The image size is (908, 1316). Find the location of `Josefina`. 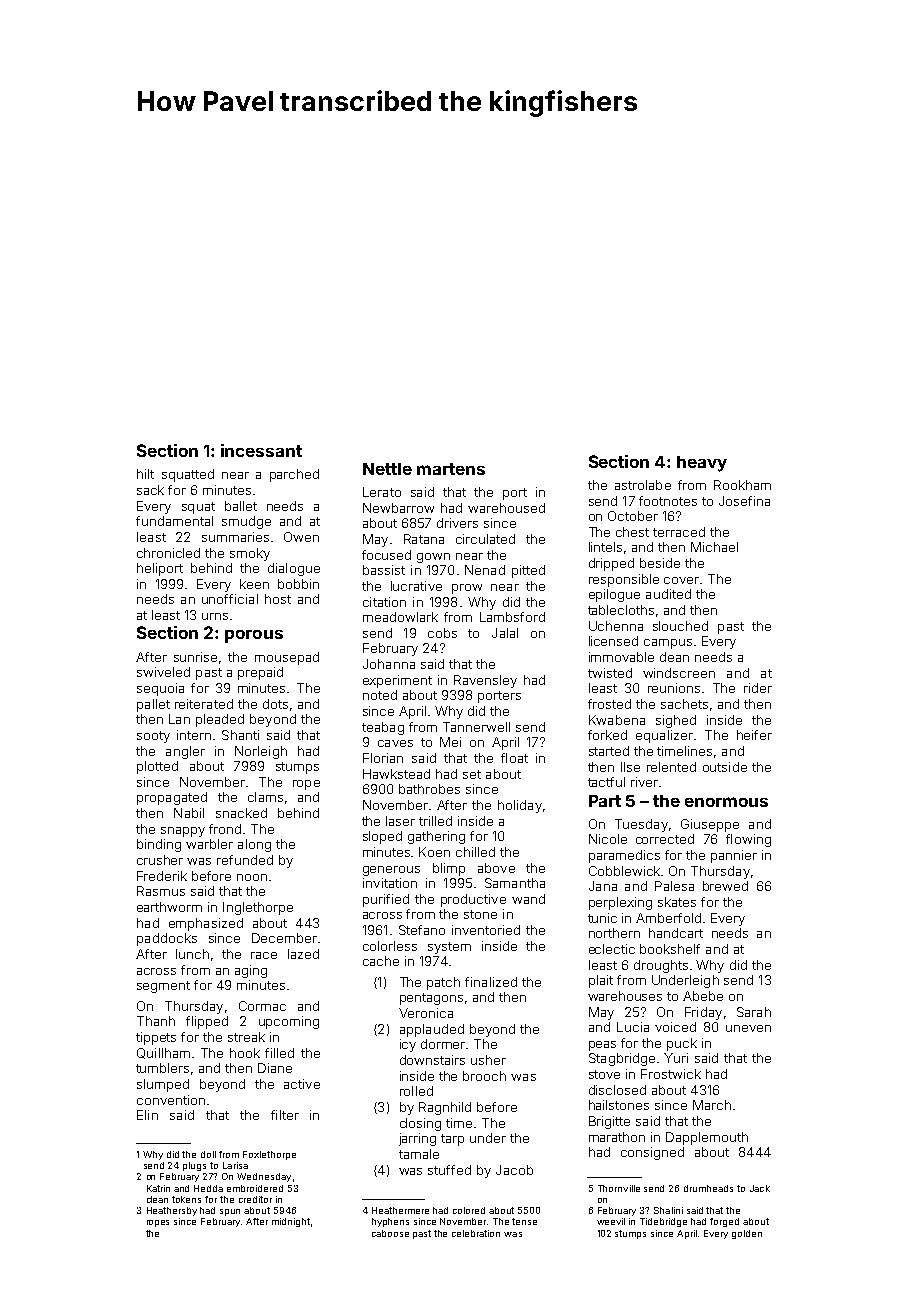

Josefina is located at coordinates (744, 501).
